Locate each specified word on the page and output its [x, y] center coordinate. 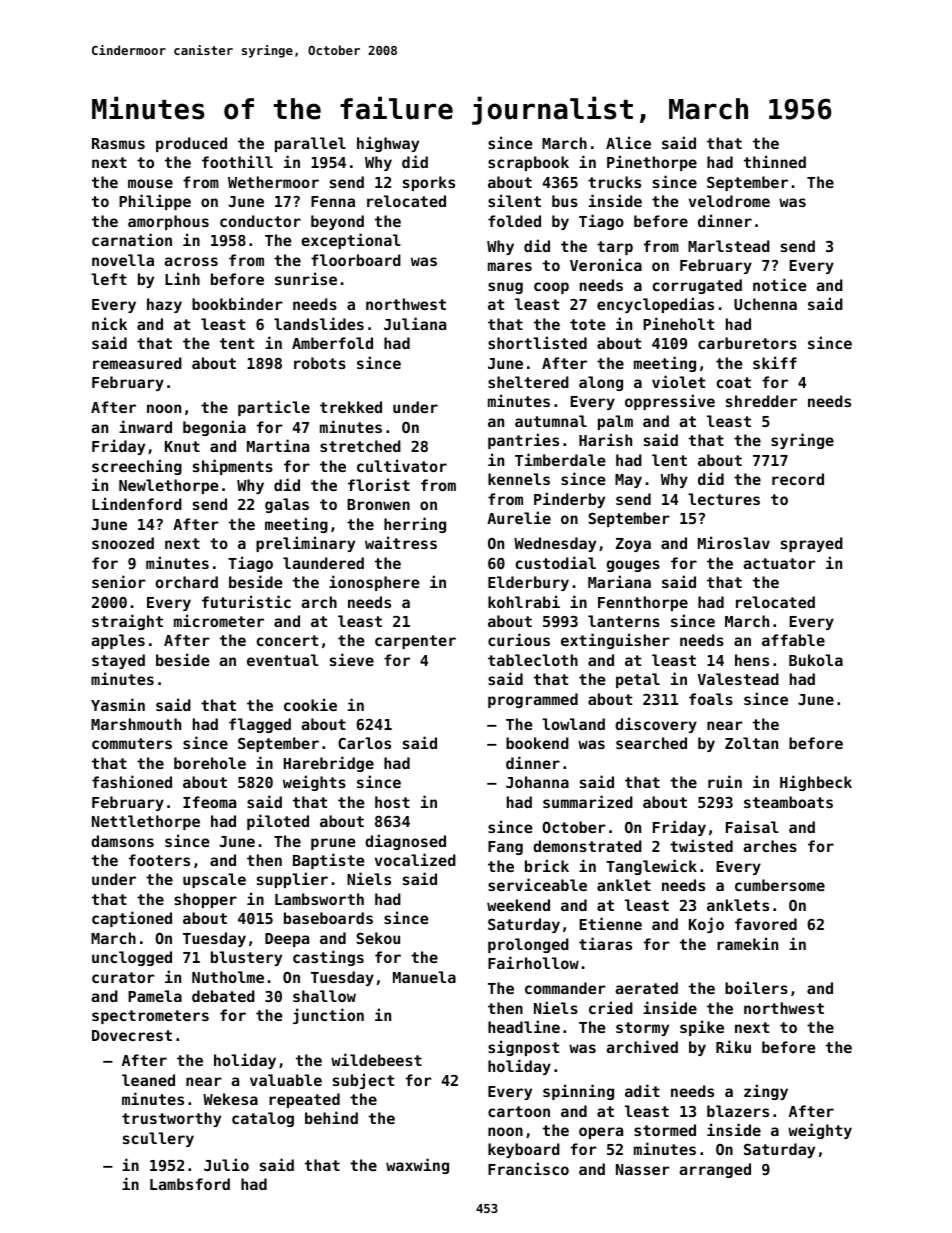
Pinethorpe [652, 163]
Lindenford [137, 503]
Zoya [633, 545]
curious [519, 639]
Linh [182, 278]
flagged [260, 725]
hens [752, 660]
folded [514, 221]
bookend [537, 743]
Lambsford [190, 1184]
